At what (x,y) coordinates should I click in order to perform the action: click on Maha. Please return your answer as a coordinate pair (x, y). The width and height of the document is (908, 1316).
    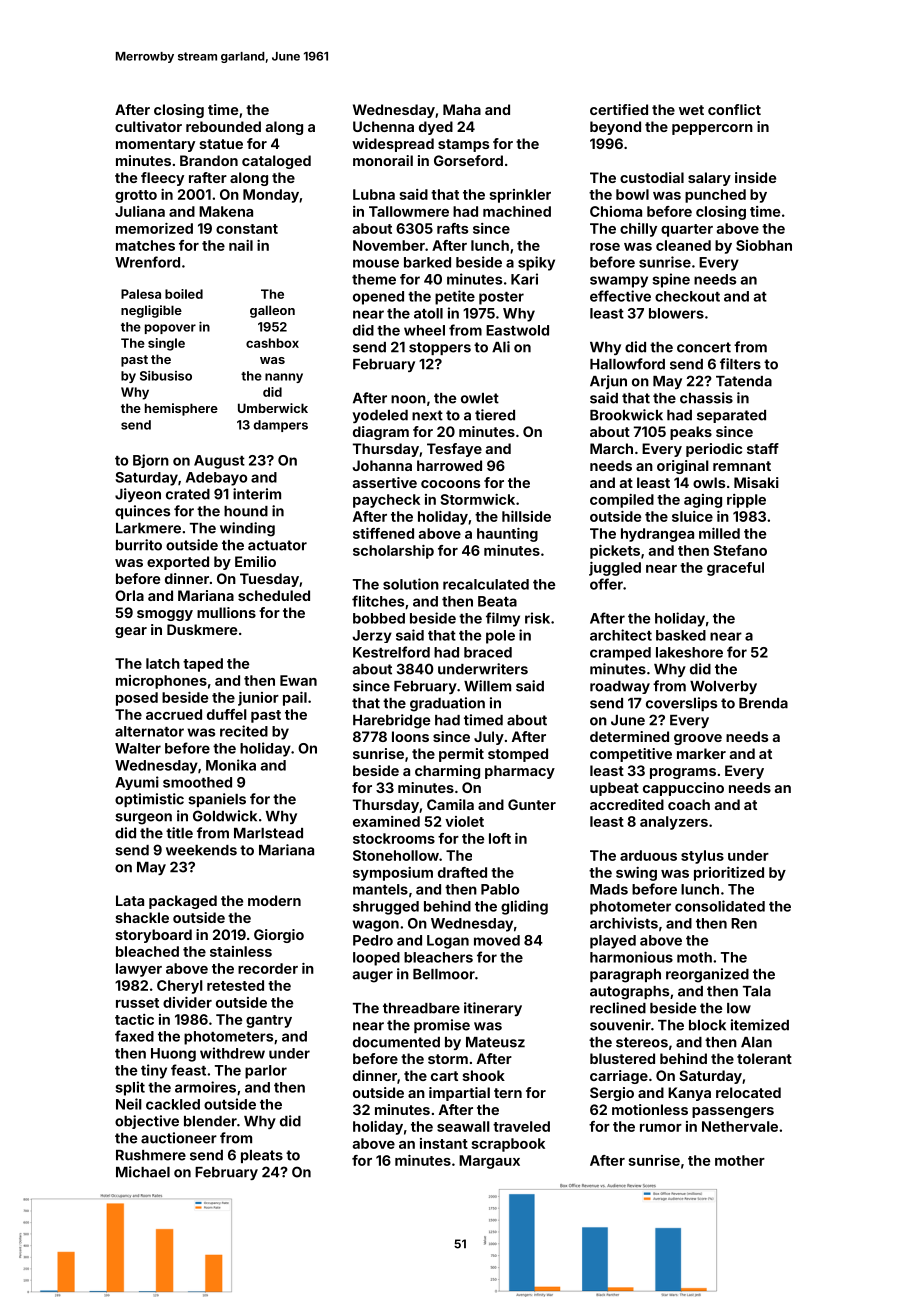
    Looking at the image, I should click on (462, 109).
